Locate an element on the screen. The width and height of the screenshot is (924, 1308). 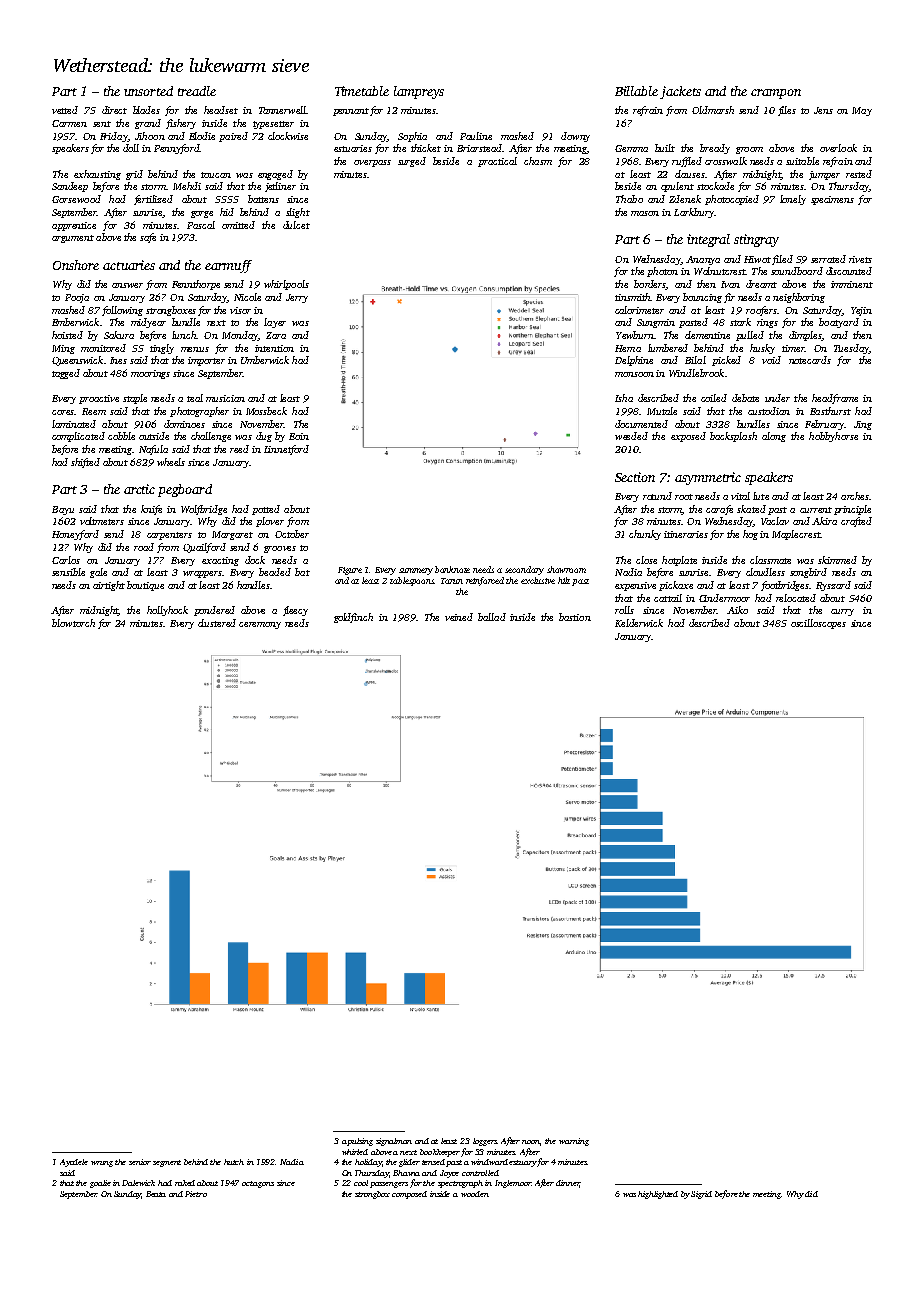
Ayodele is located at coordinates (74, 1163).
